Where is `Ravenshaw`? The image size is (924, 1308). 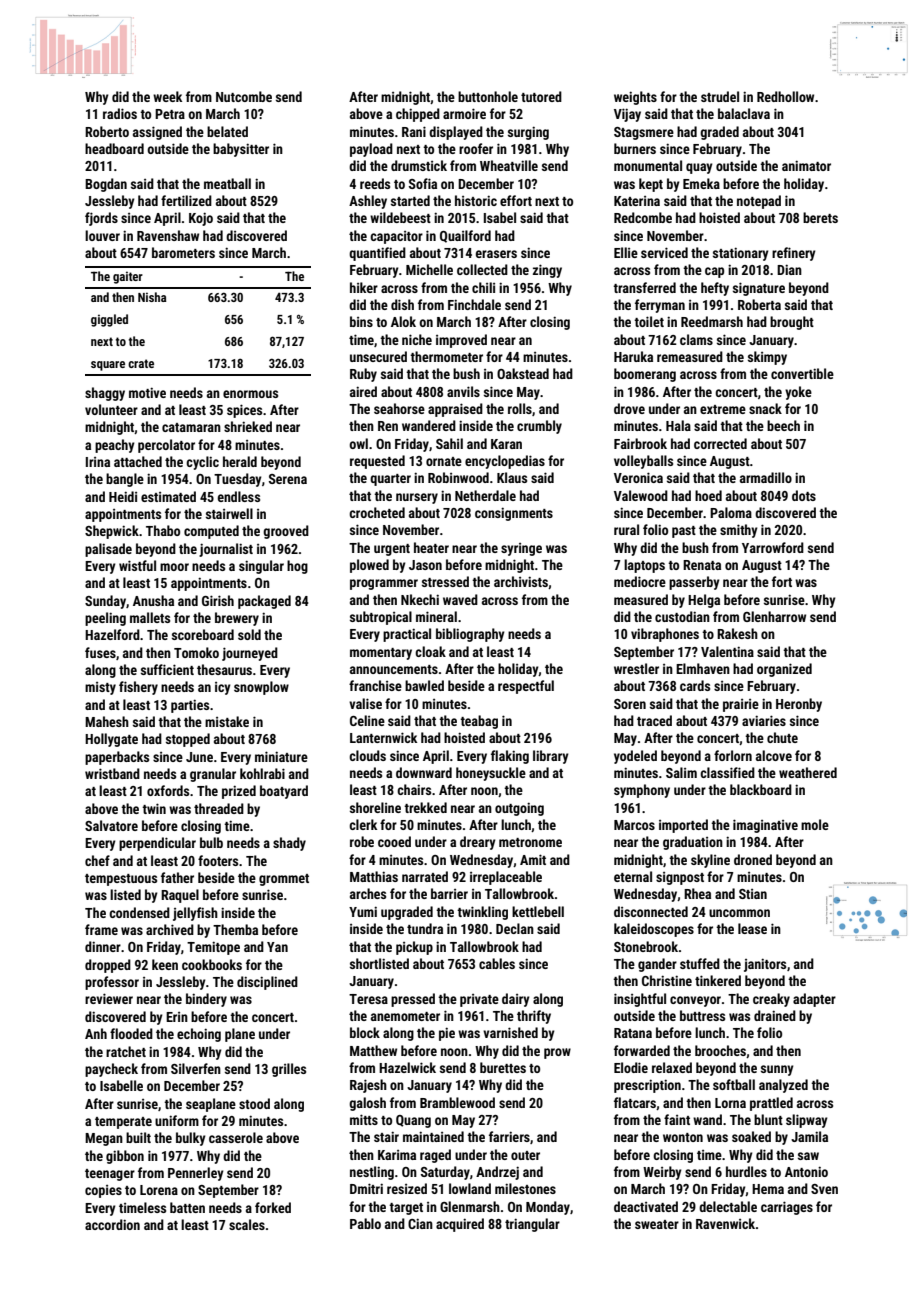 Ravenshaw is located at coordinates (168, 235).
